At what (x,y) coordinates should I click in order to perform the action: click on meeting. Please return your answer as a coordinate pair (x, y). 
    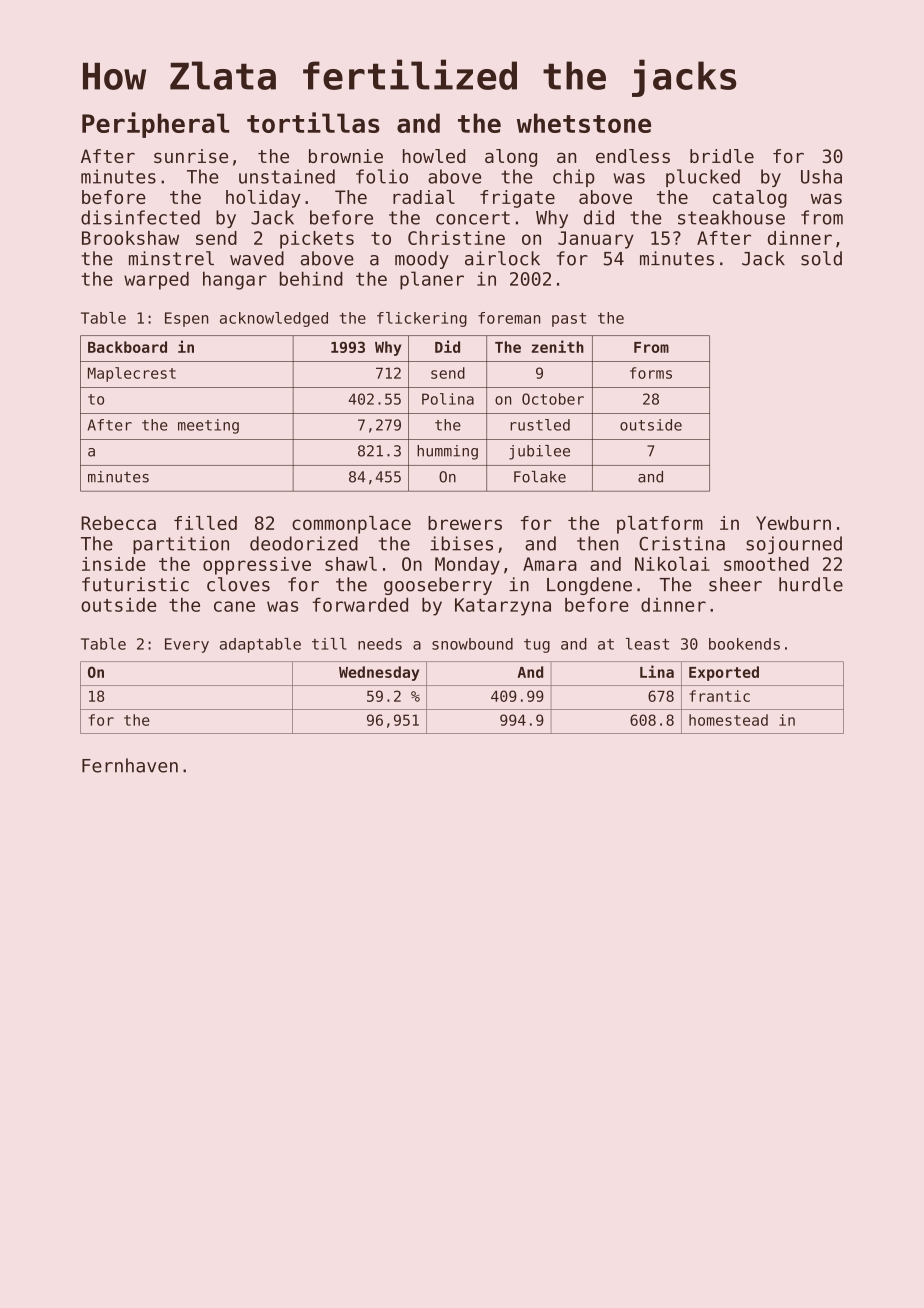
    Looking at the image, I should click on (208, 426).
